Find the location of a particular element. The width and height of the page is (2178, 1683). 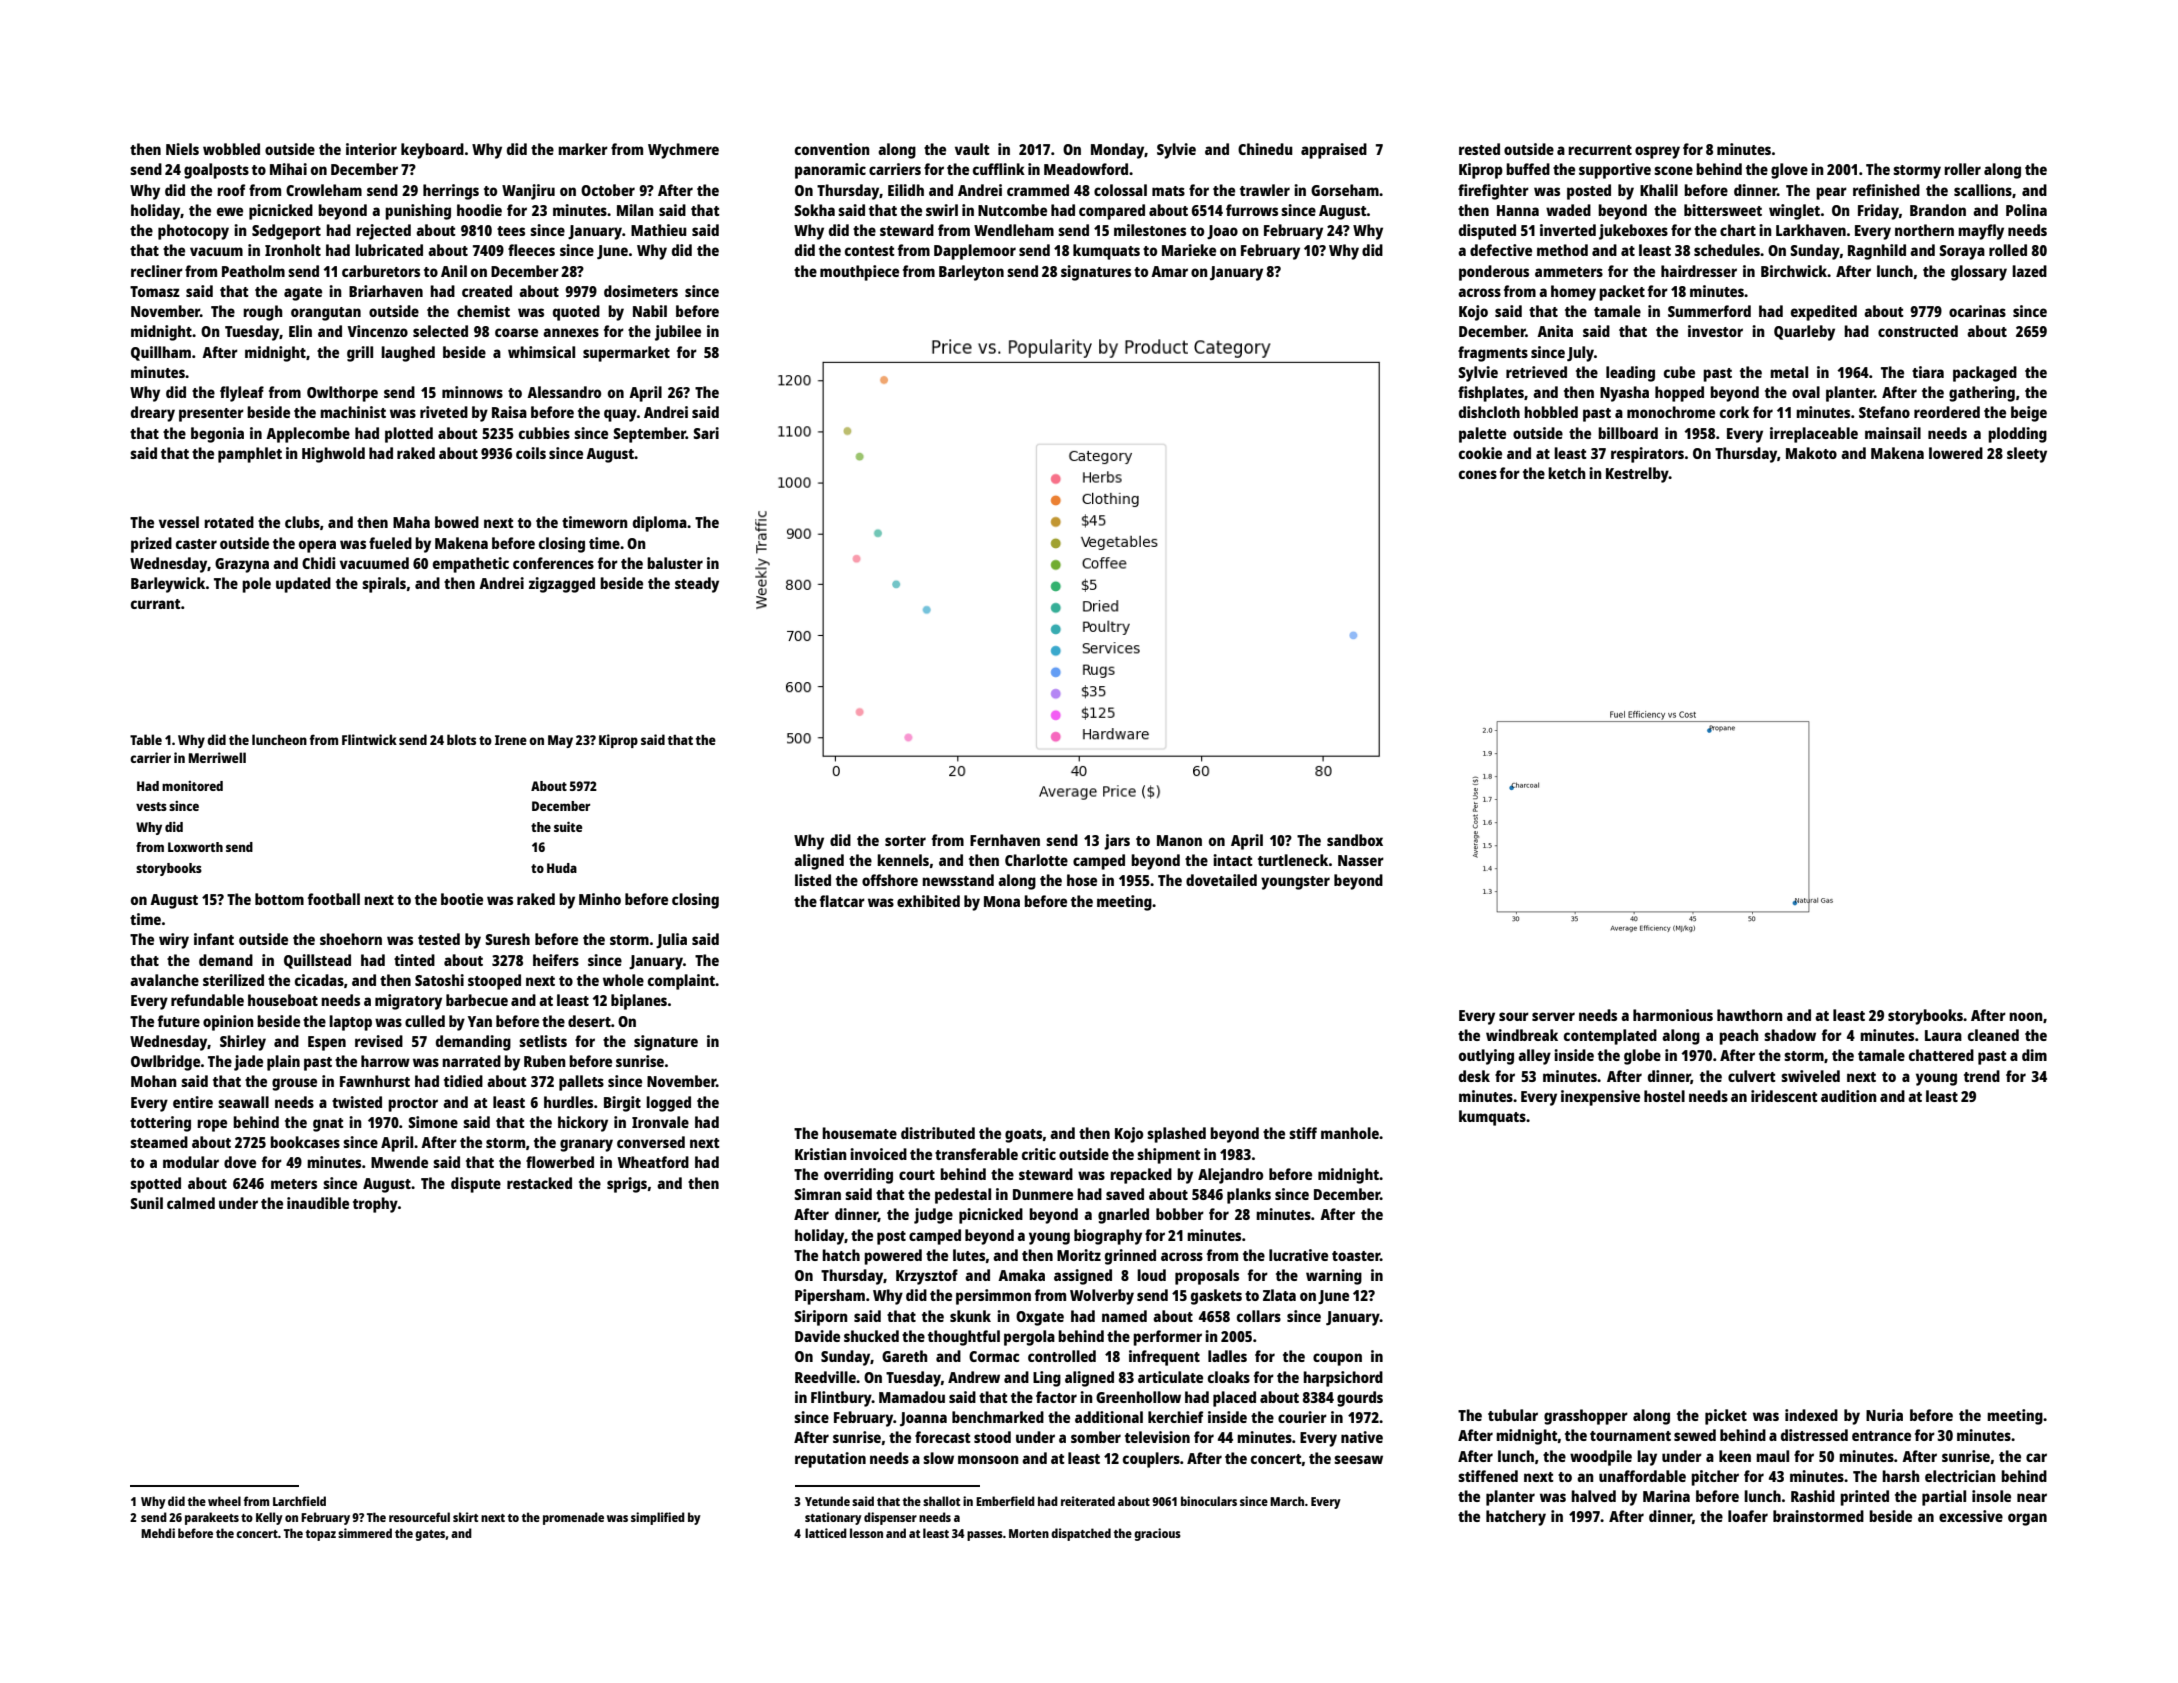

Fernhaven is located at coordinates (1005, 840).
